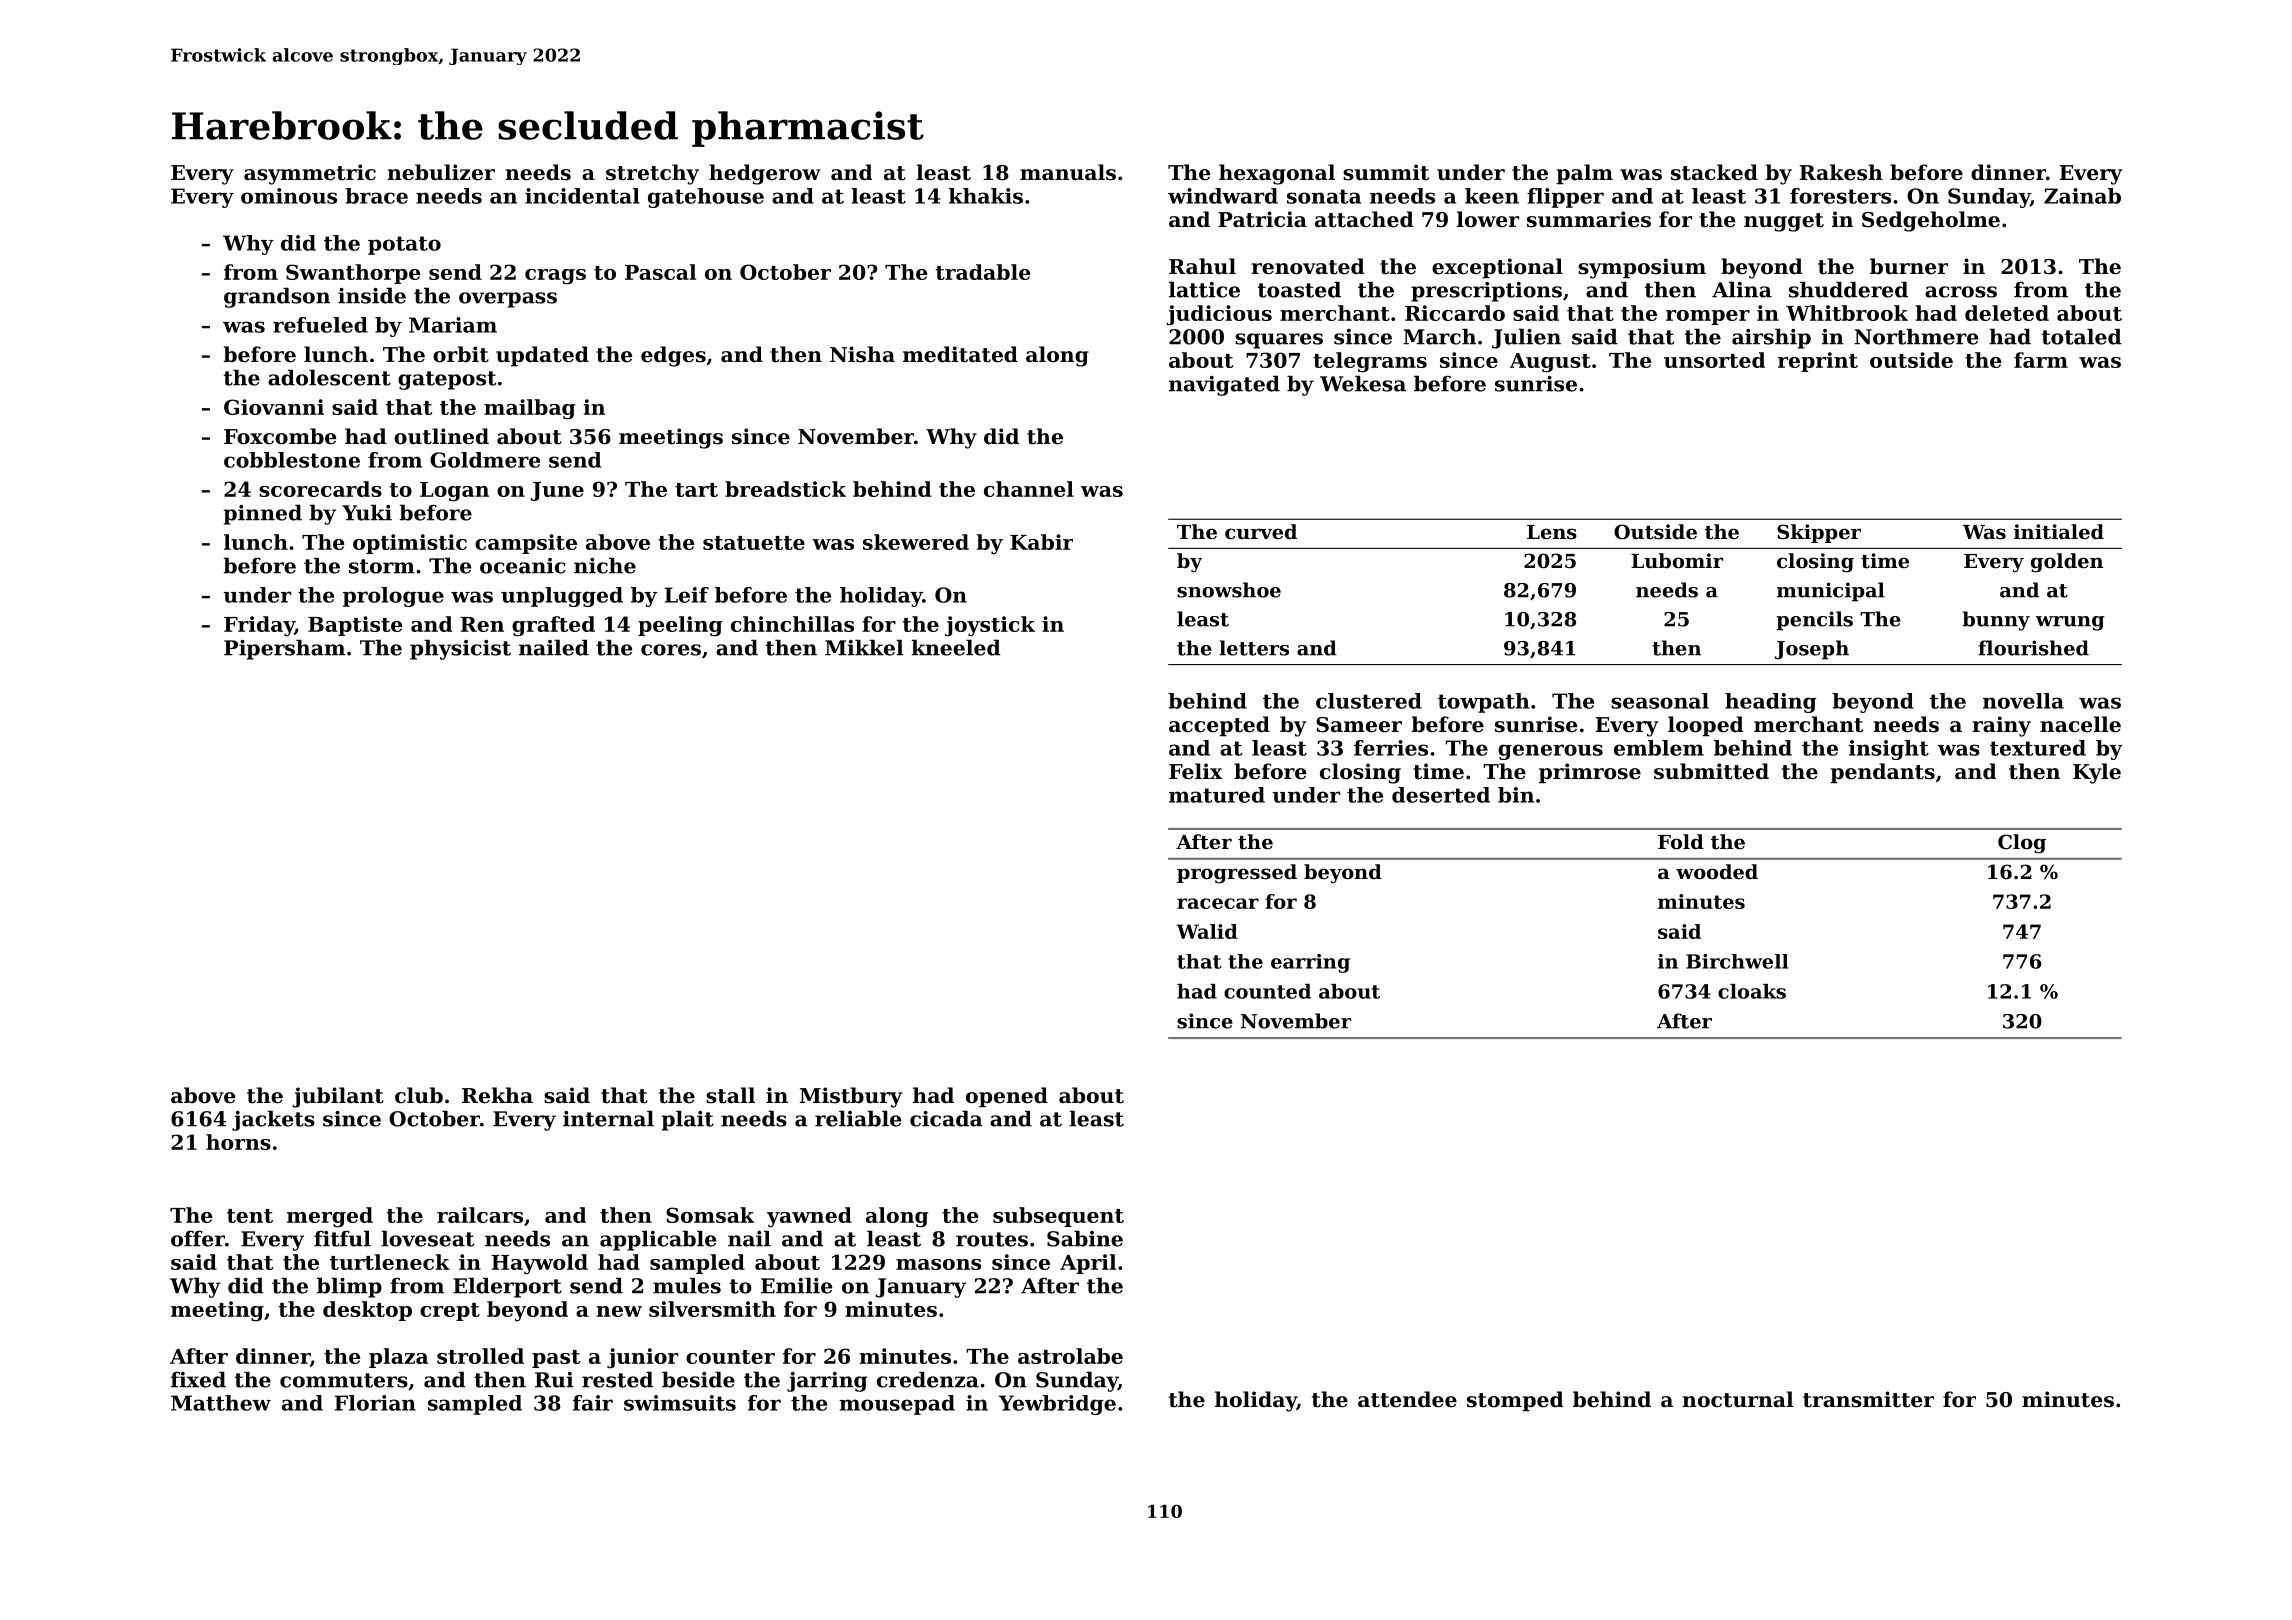 This page has width=2292, height=1620. I want to click on adolescent, so click(329, 377).
